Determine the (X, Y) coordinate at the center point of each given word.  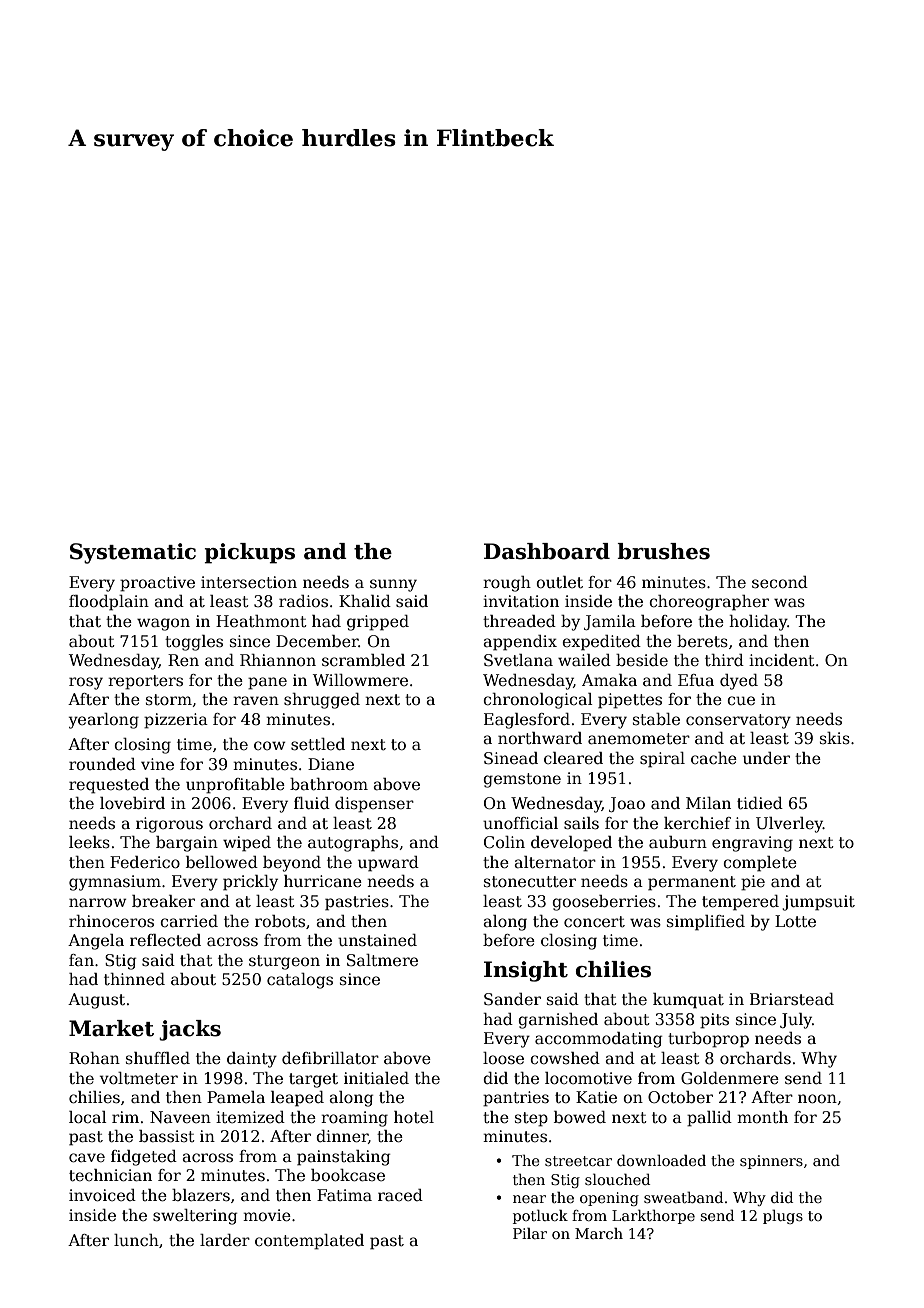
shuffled (158, 1058)
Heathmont (261, 621)
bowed (580, 1117)
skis (835, 738)
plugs (783, 1217)
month (762, 1117)
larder (225, 1240)
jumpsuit (818, 903)
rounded (102, 764)
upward (388, 864)
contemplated (309, 1242)
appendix (520, 643)
